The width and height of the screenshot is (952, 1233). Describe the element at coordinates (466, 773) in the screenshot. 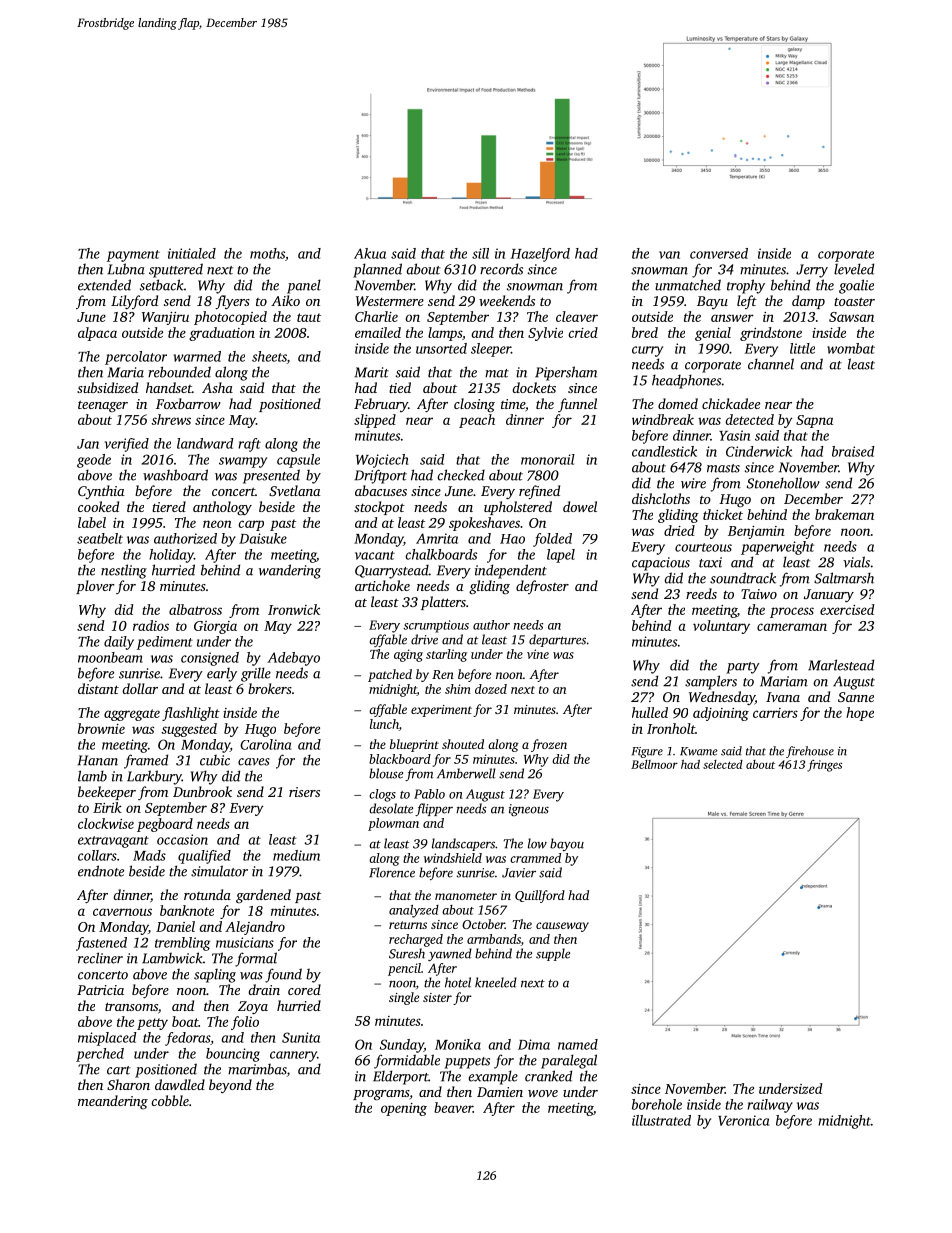

I see `Amberwell` at that location.
